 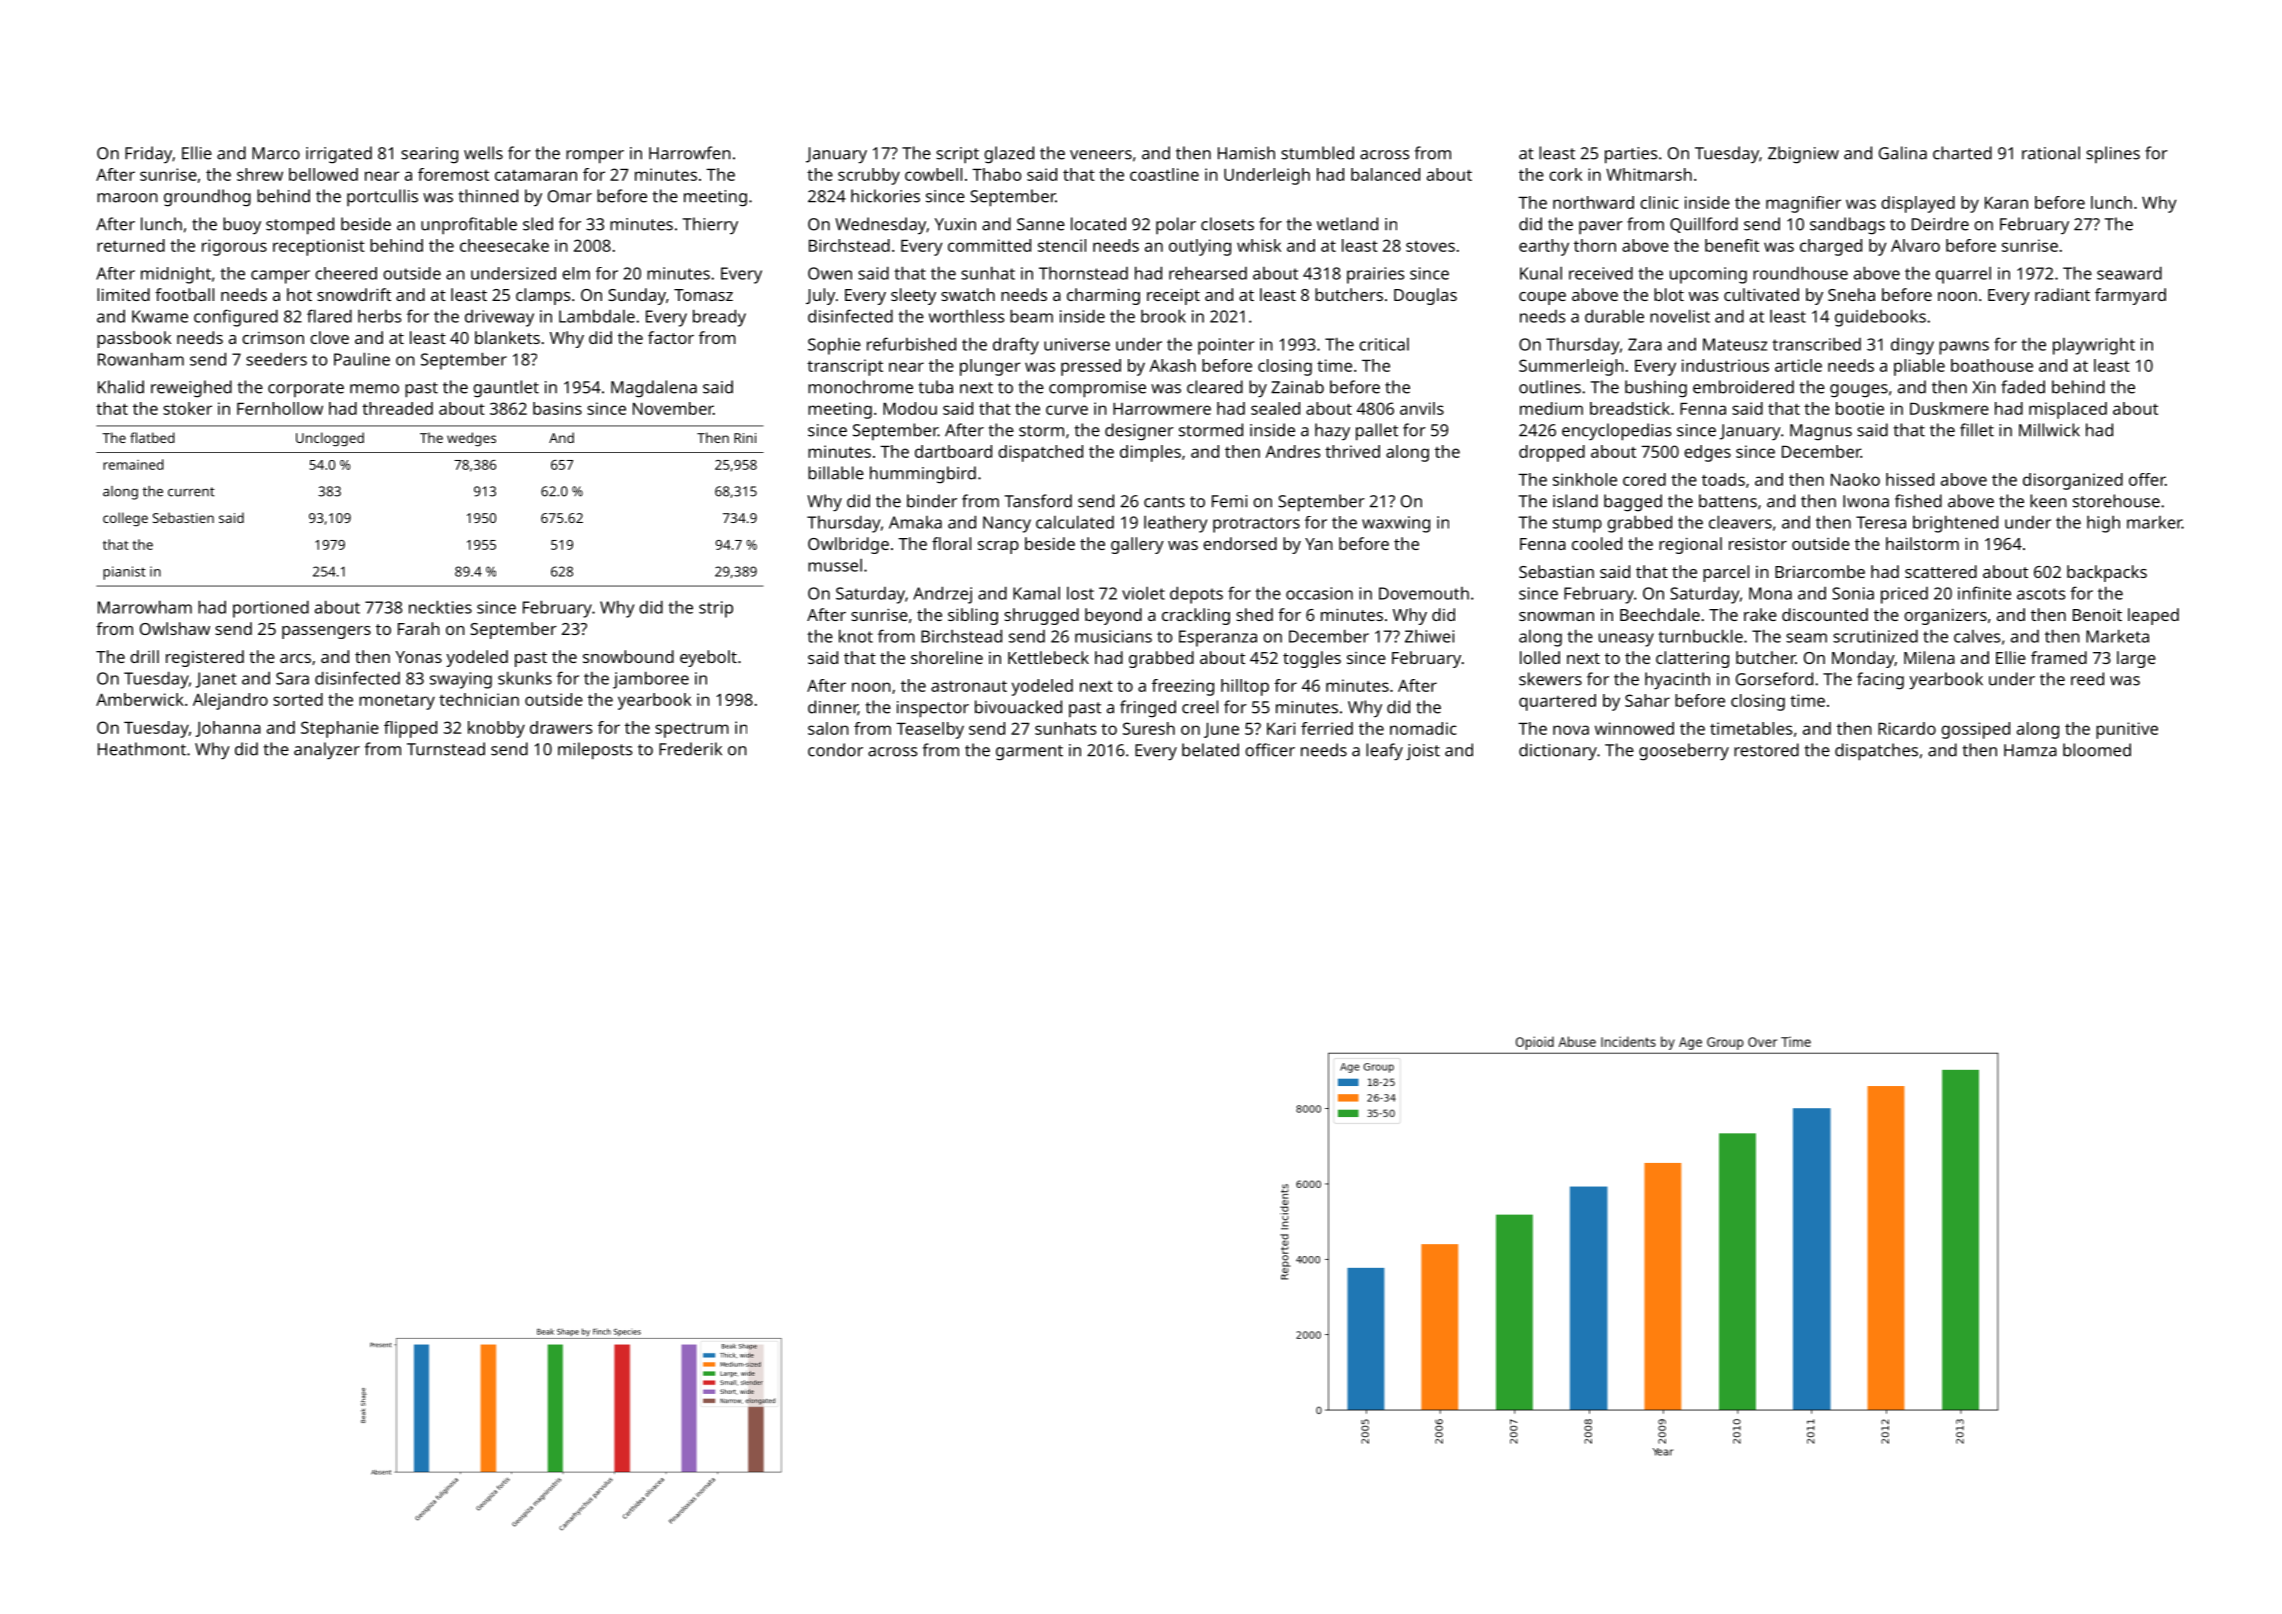 I want to click on receipt, so click(x=1173, y=296).
